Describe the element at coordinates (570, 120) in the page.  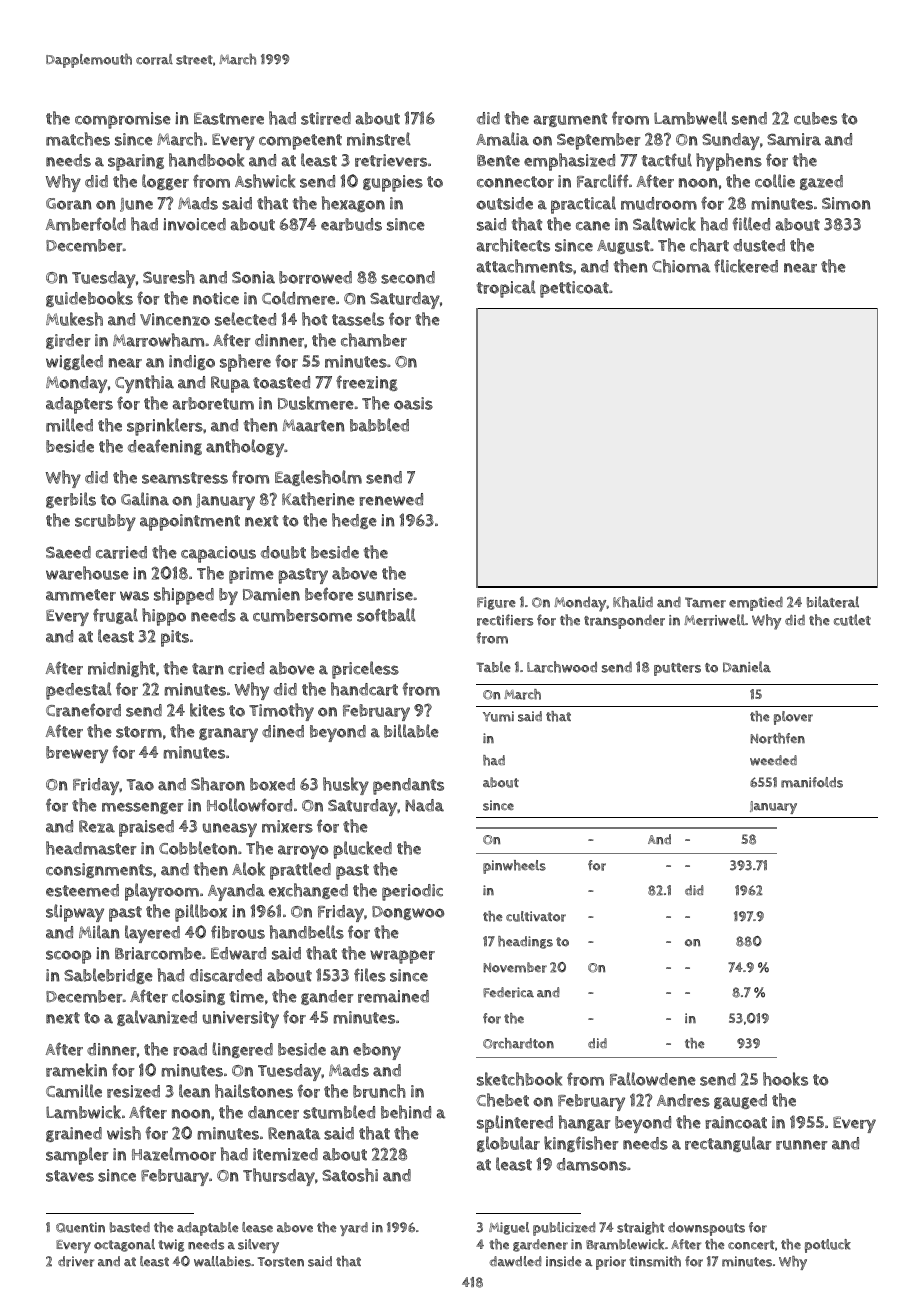
I see `argument` at that location.
